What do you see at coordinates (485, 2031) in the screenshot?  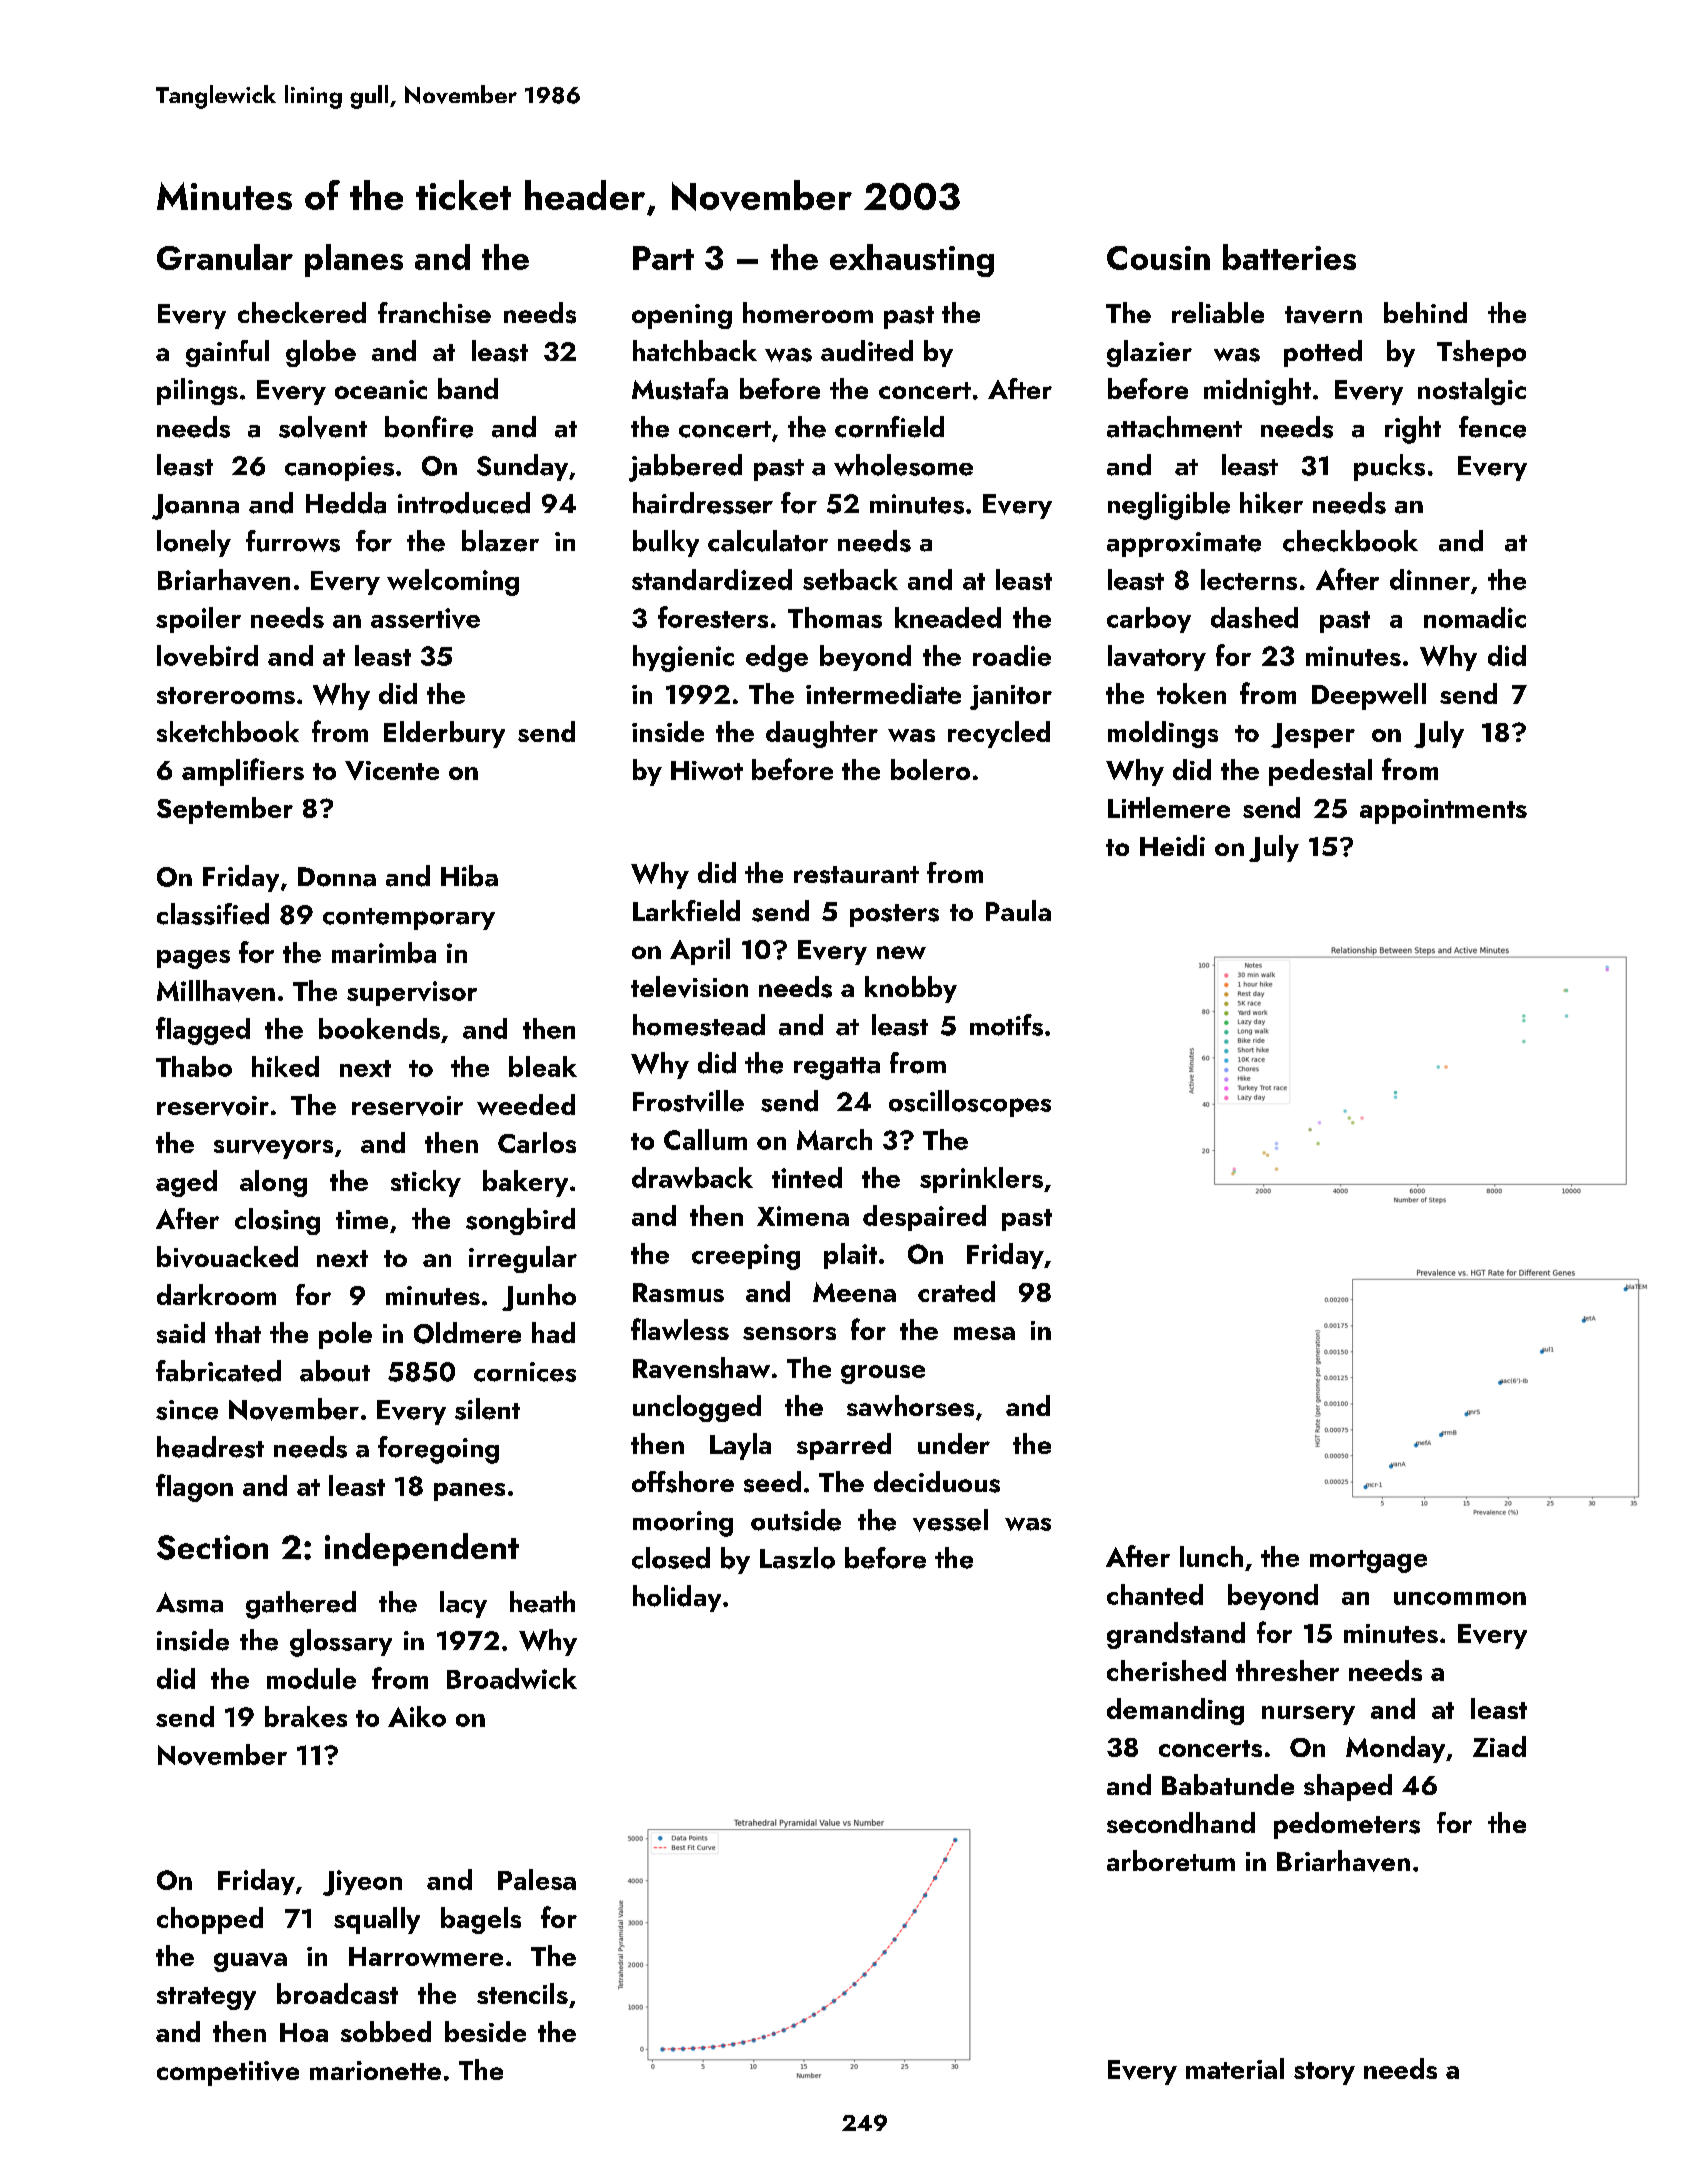 I see `beside` at bounding box center [485, 2031].
